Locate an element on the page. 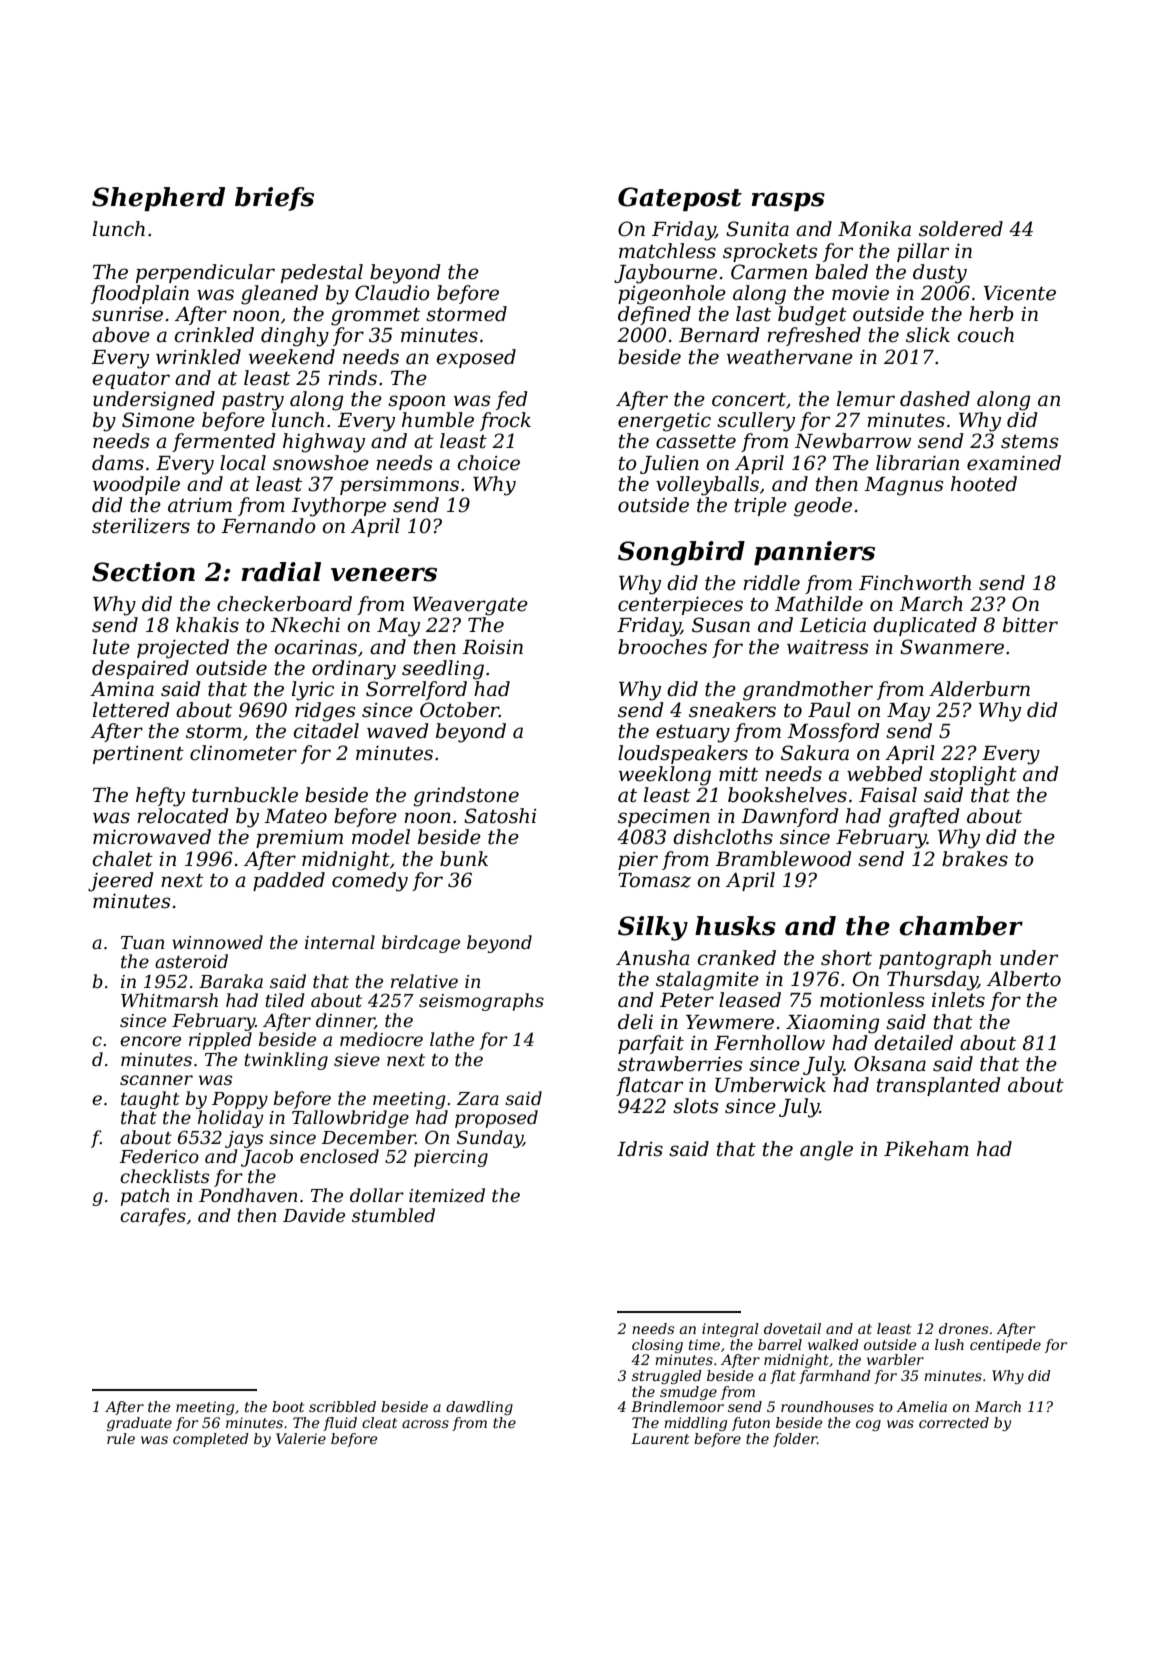 The width and height of the image is (1165, 1654). birdcage is located at coordinates (421, 944).
